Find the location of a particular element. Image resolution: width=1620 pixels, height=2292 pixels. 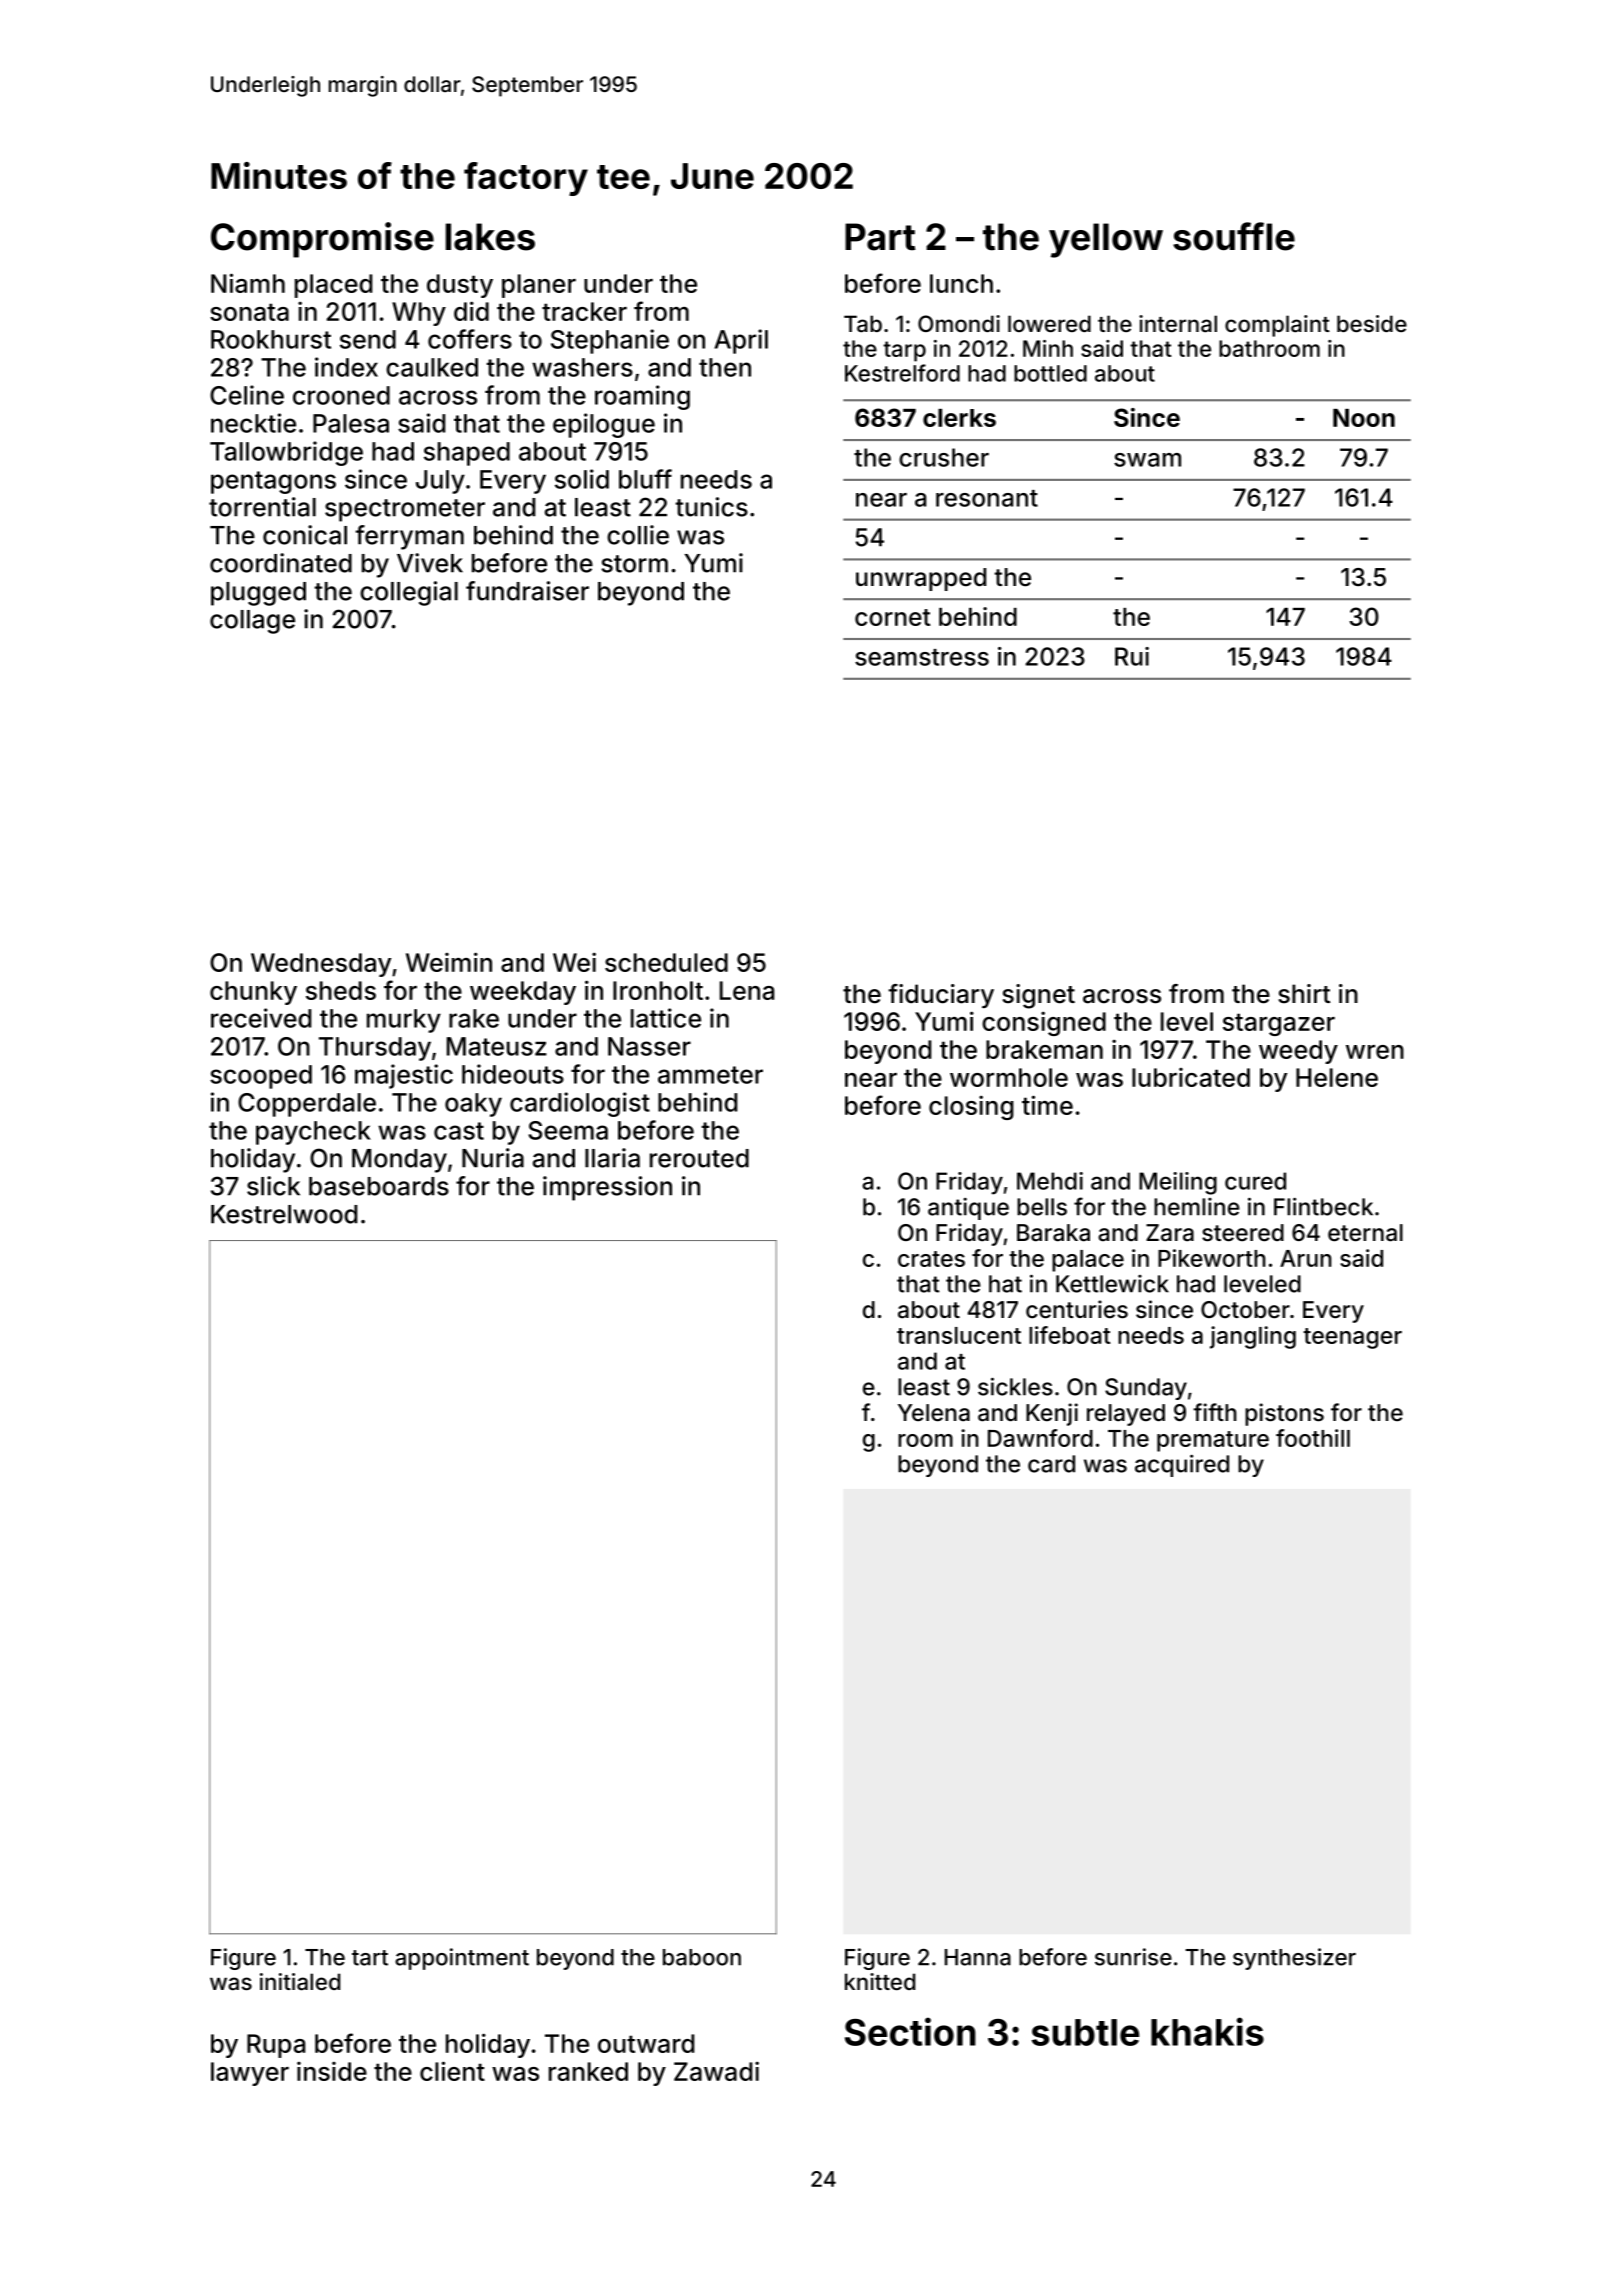

Baraka is located at coordinates (1053, 1233).
